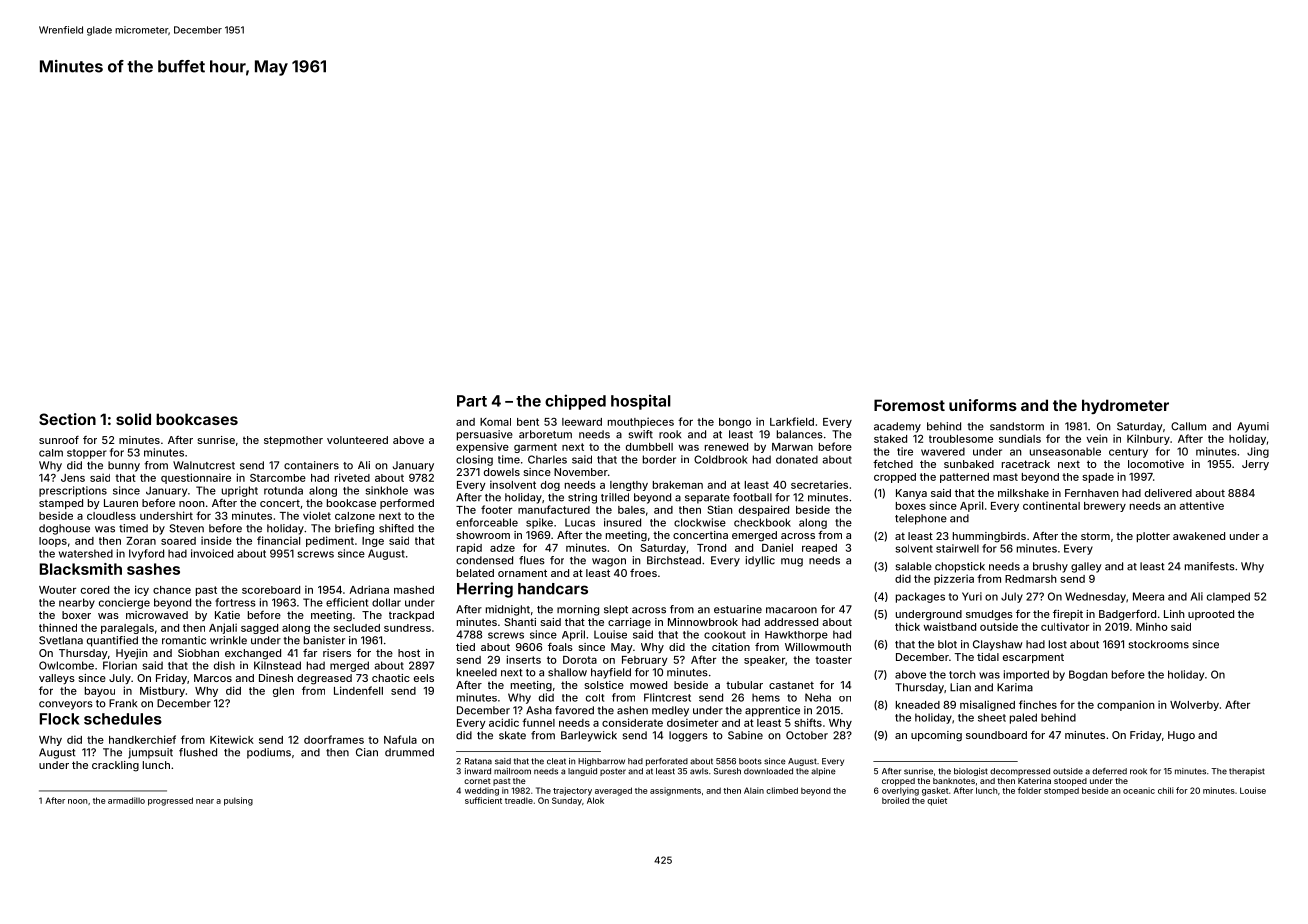 The image size is (1308, 924). I want to click on stockrooms, so click(1159, 644).
